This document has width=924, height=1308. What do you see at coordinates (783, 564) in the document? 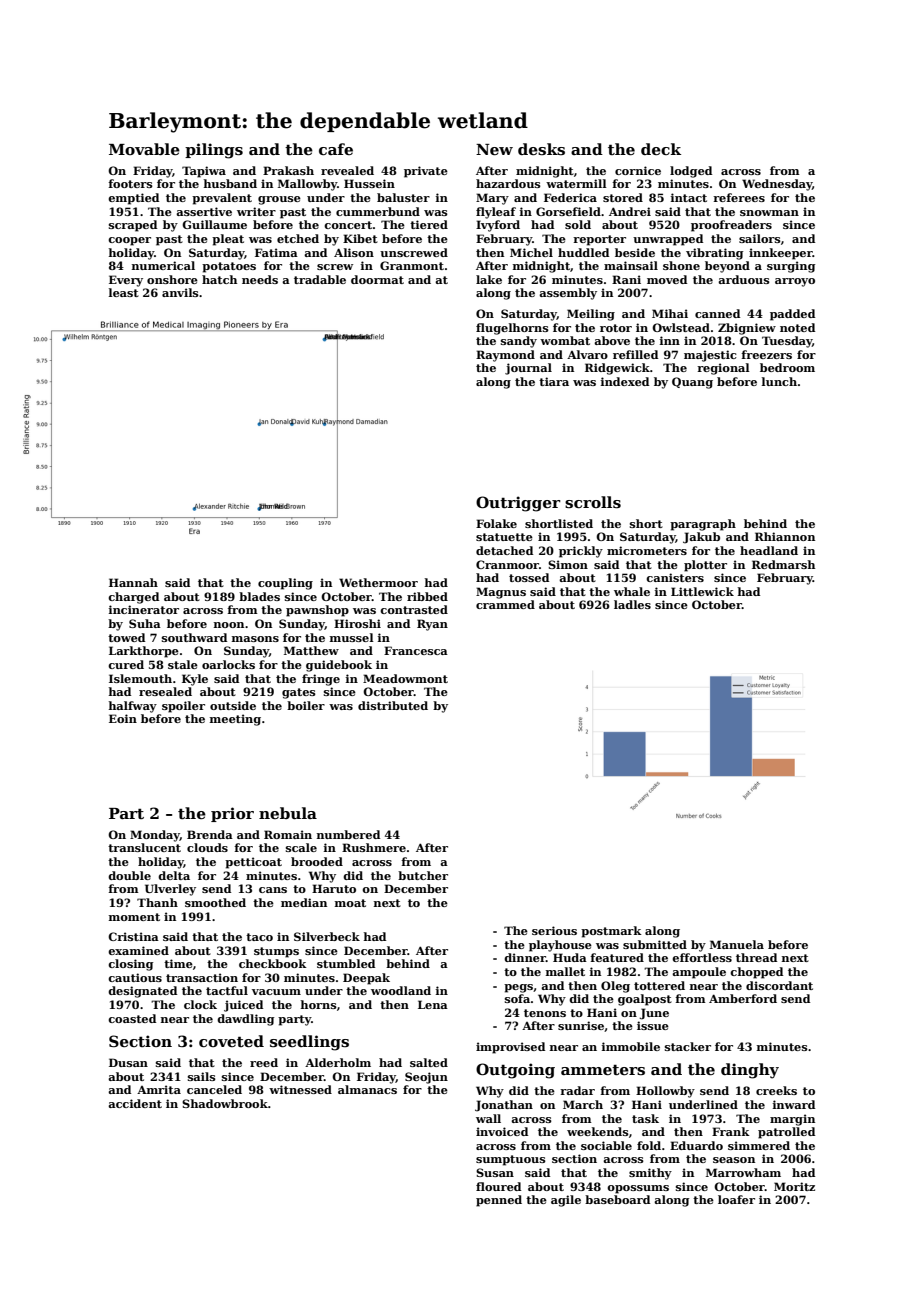
I see `Redmarsh` at bounding box center [783, 564].
